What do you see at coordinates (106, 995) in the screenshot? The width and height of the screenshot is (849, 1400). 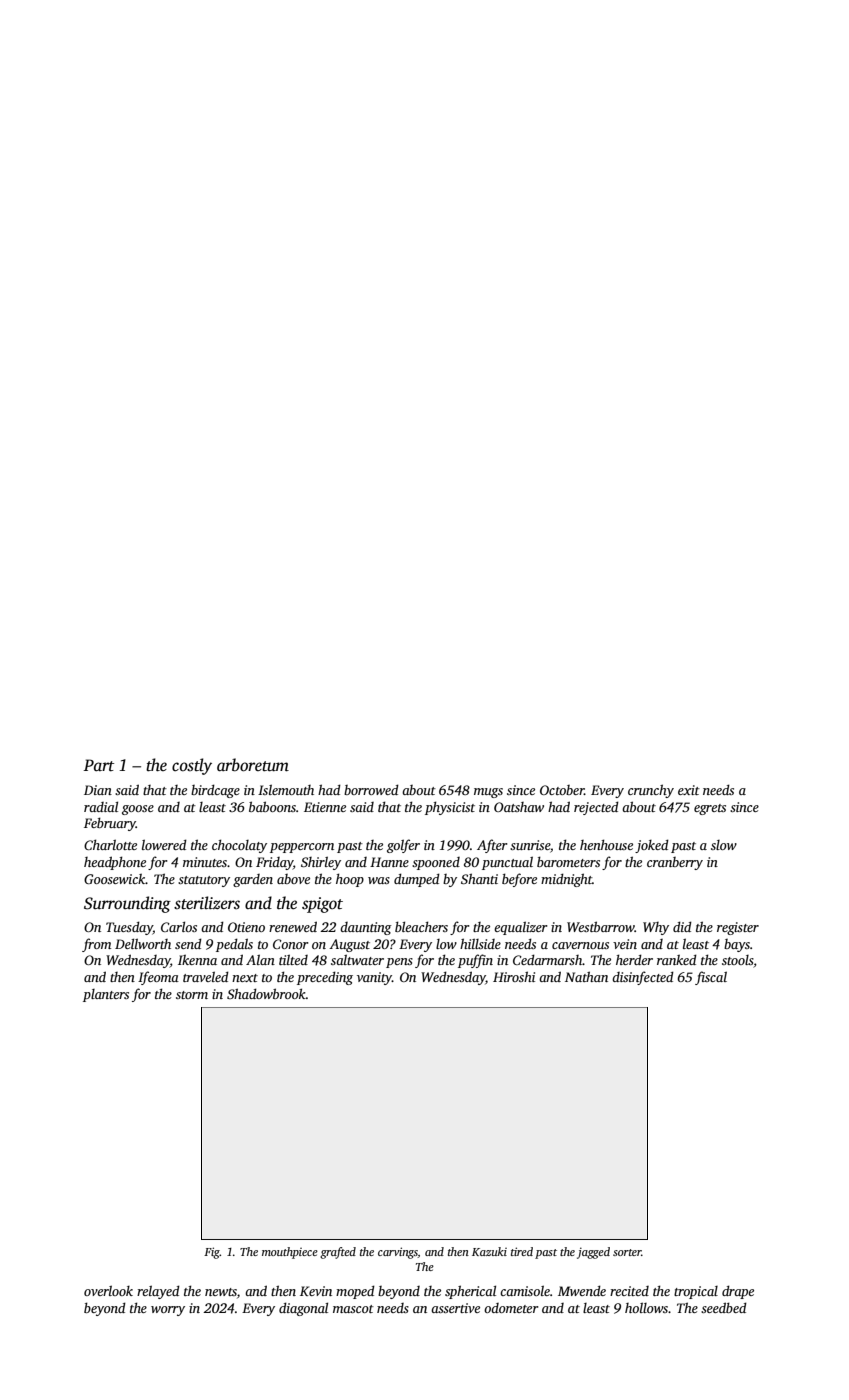 I see `planters` at bounding box center [106, 995].
